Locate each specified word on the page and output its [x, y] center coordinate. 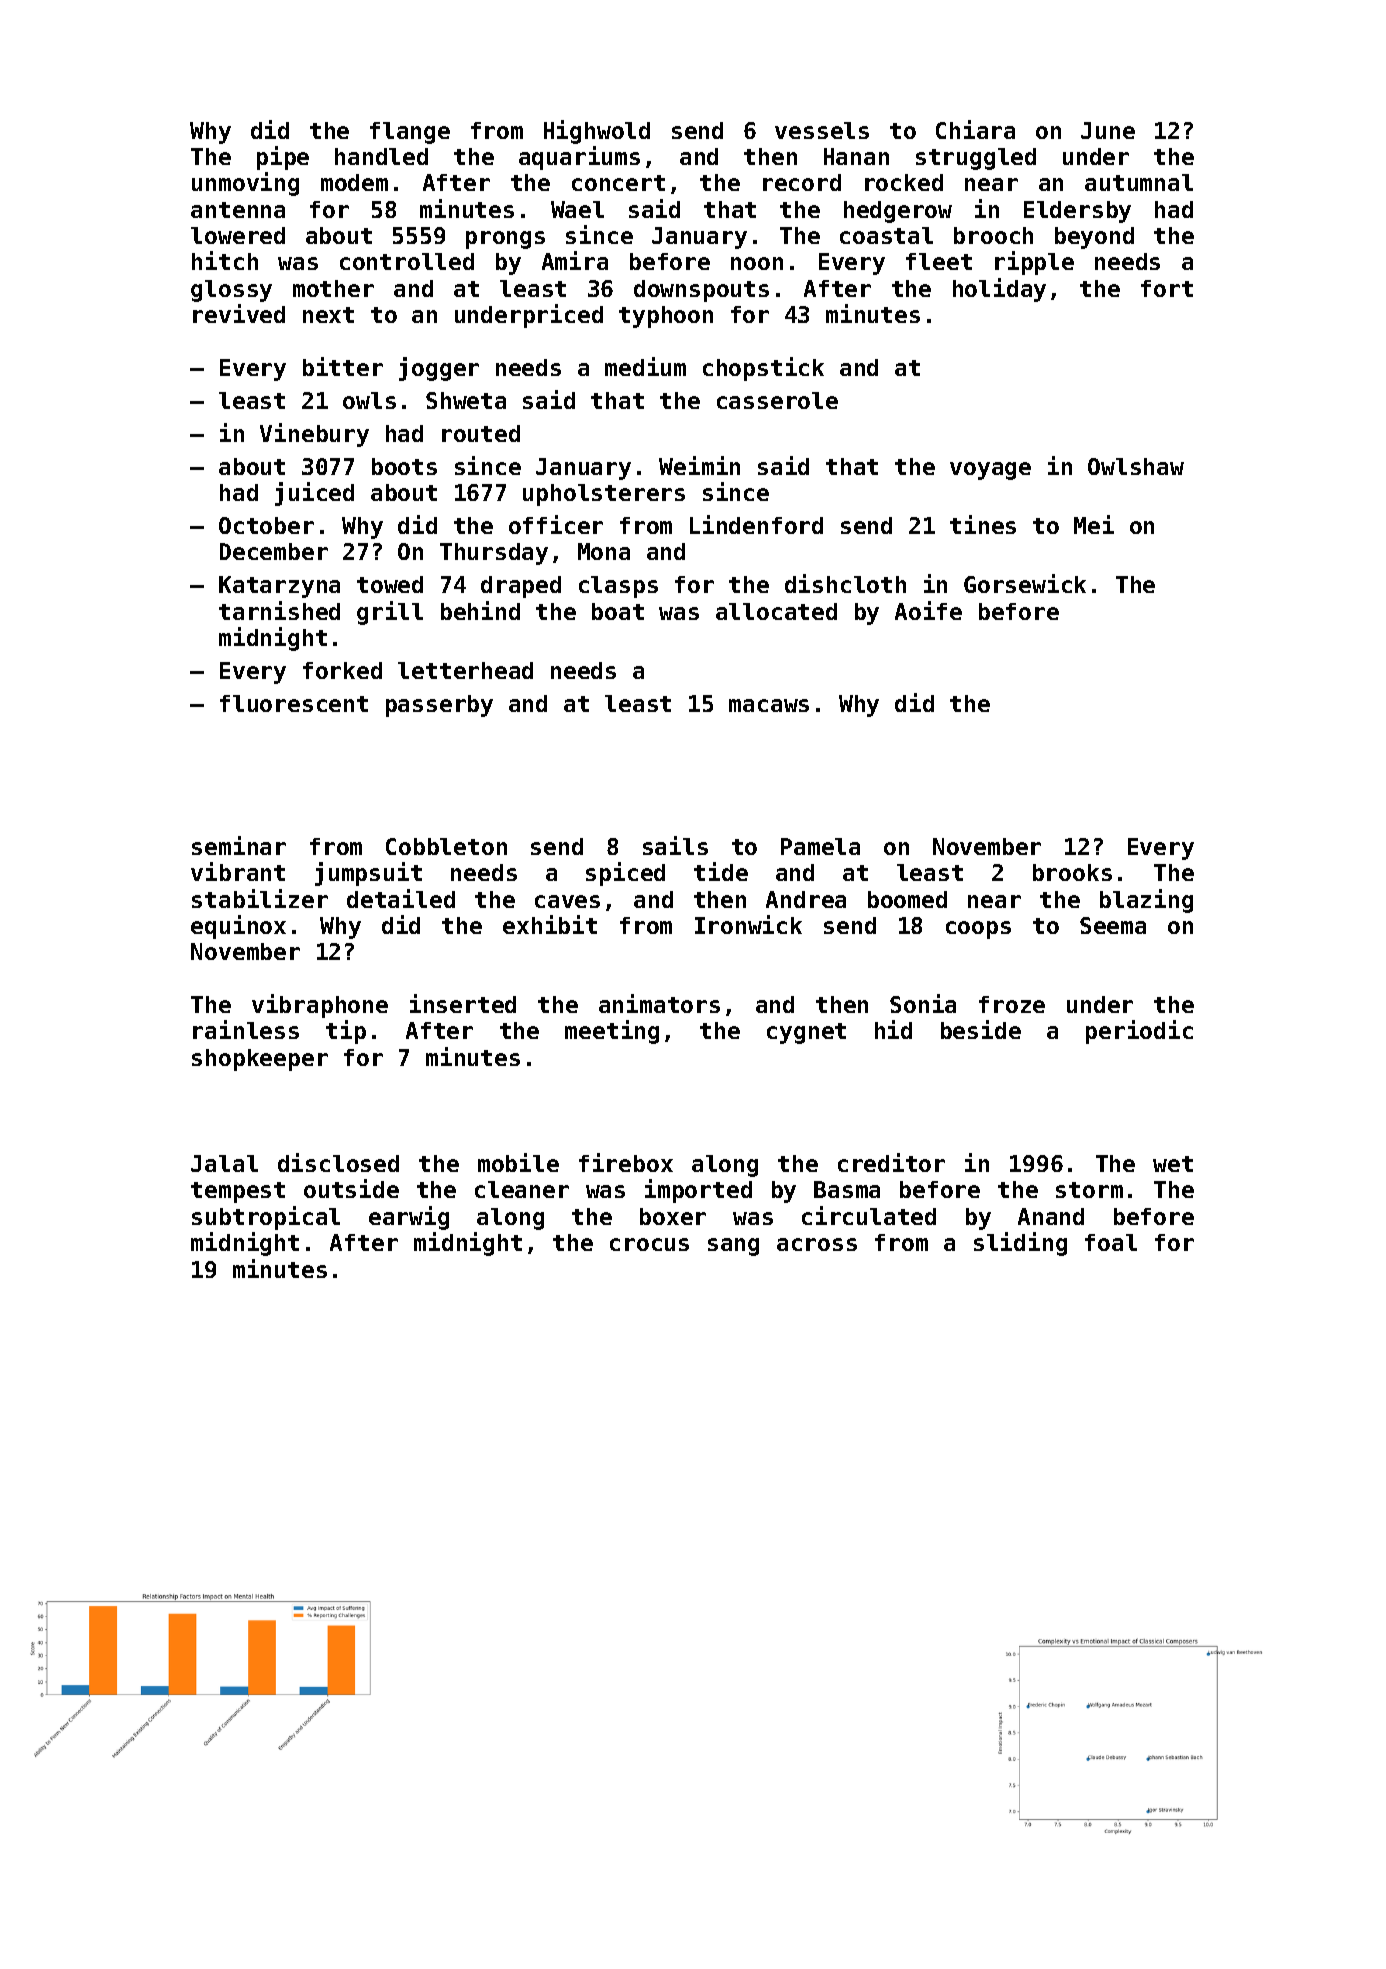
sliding [1020, 1244]
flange [410, 133]
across [817, 1244]
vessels [822, 130]
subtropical [266, 1218]
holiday [999, 290]
